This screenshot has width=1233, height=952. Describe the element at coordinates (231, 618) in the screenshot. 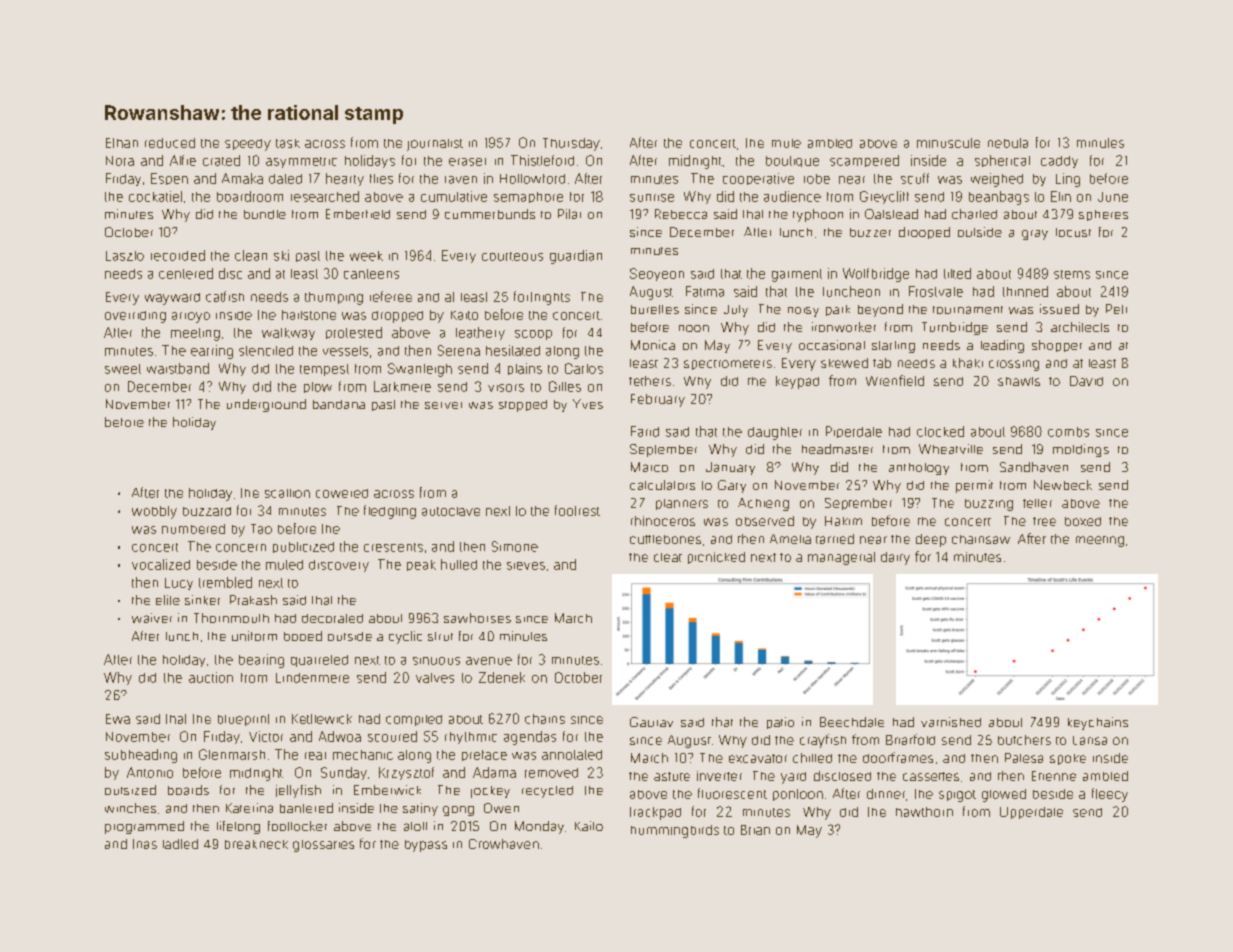

I see `Thornmouth` at that location.
